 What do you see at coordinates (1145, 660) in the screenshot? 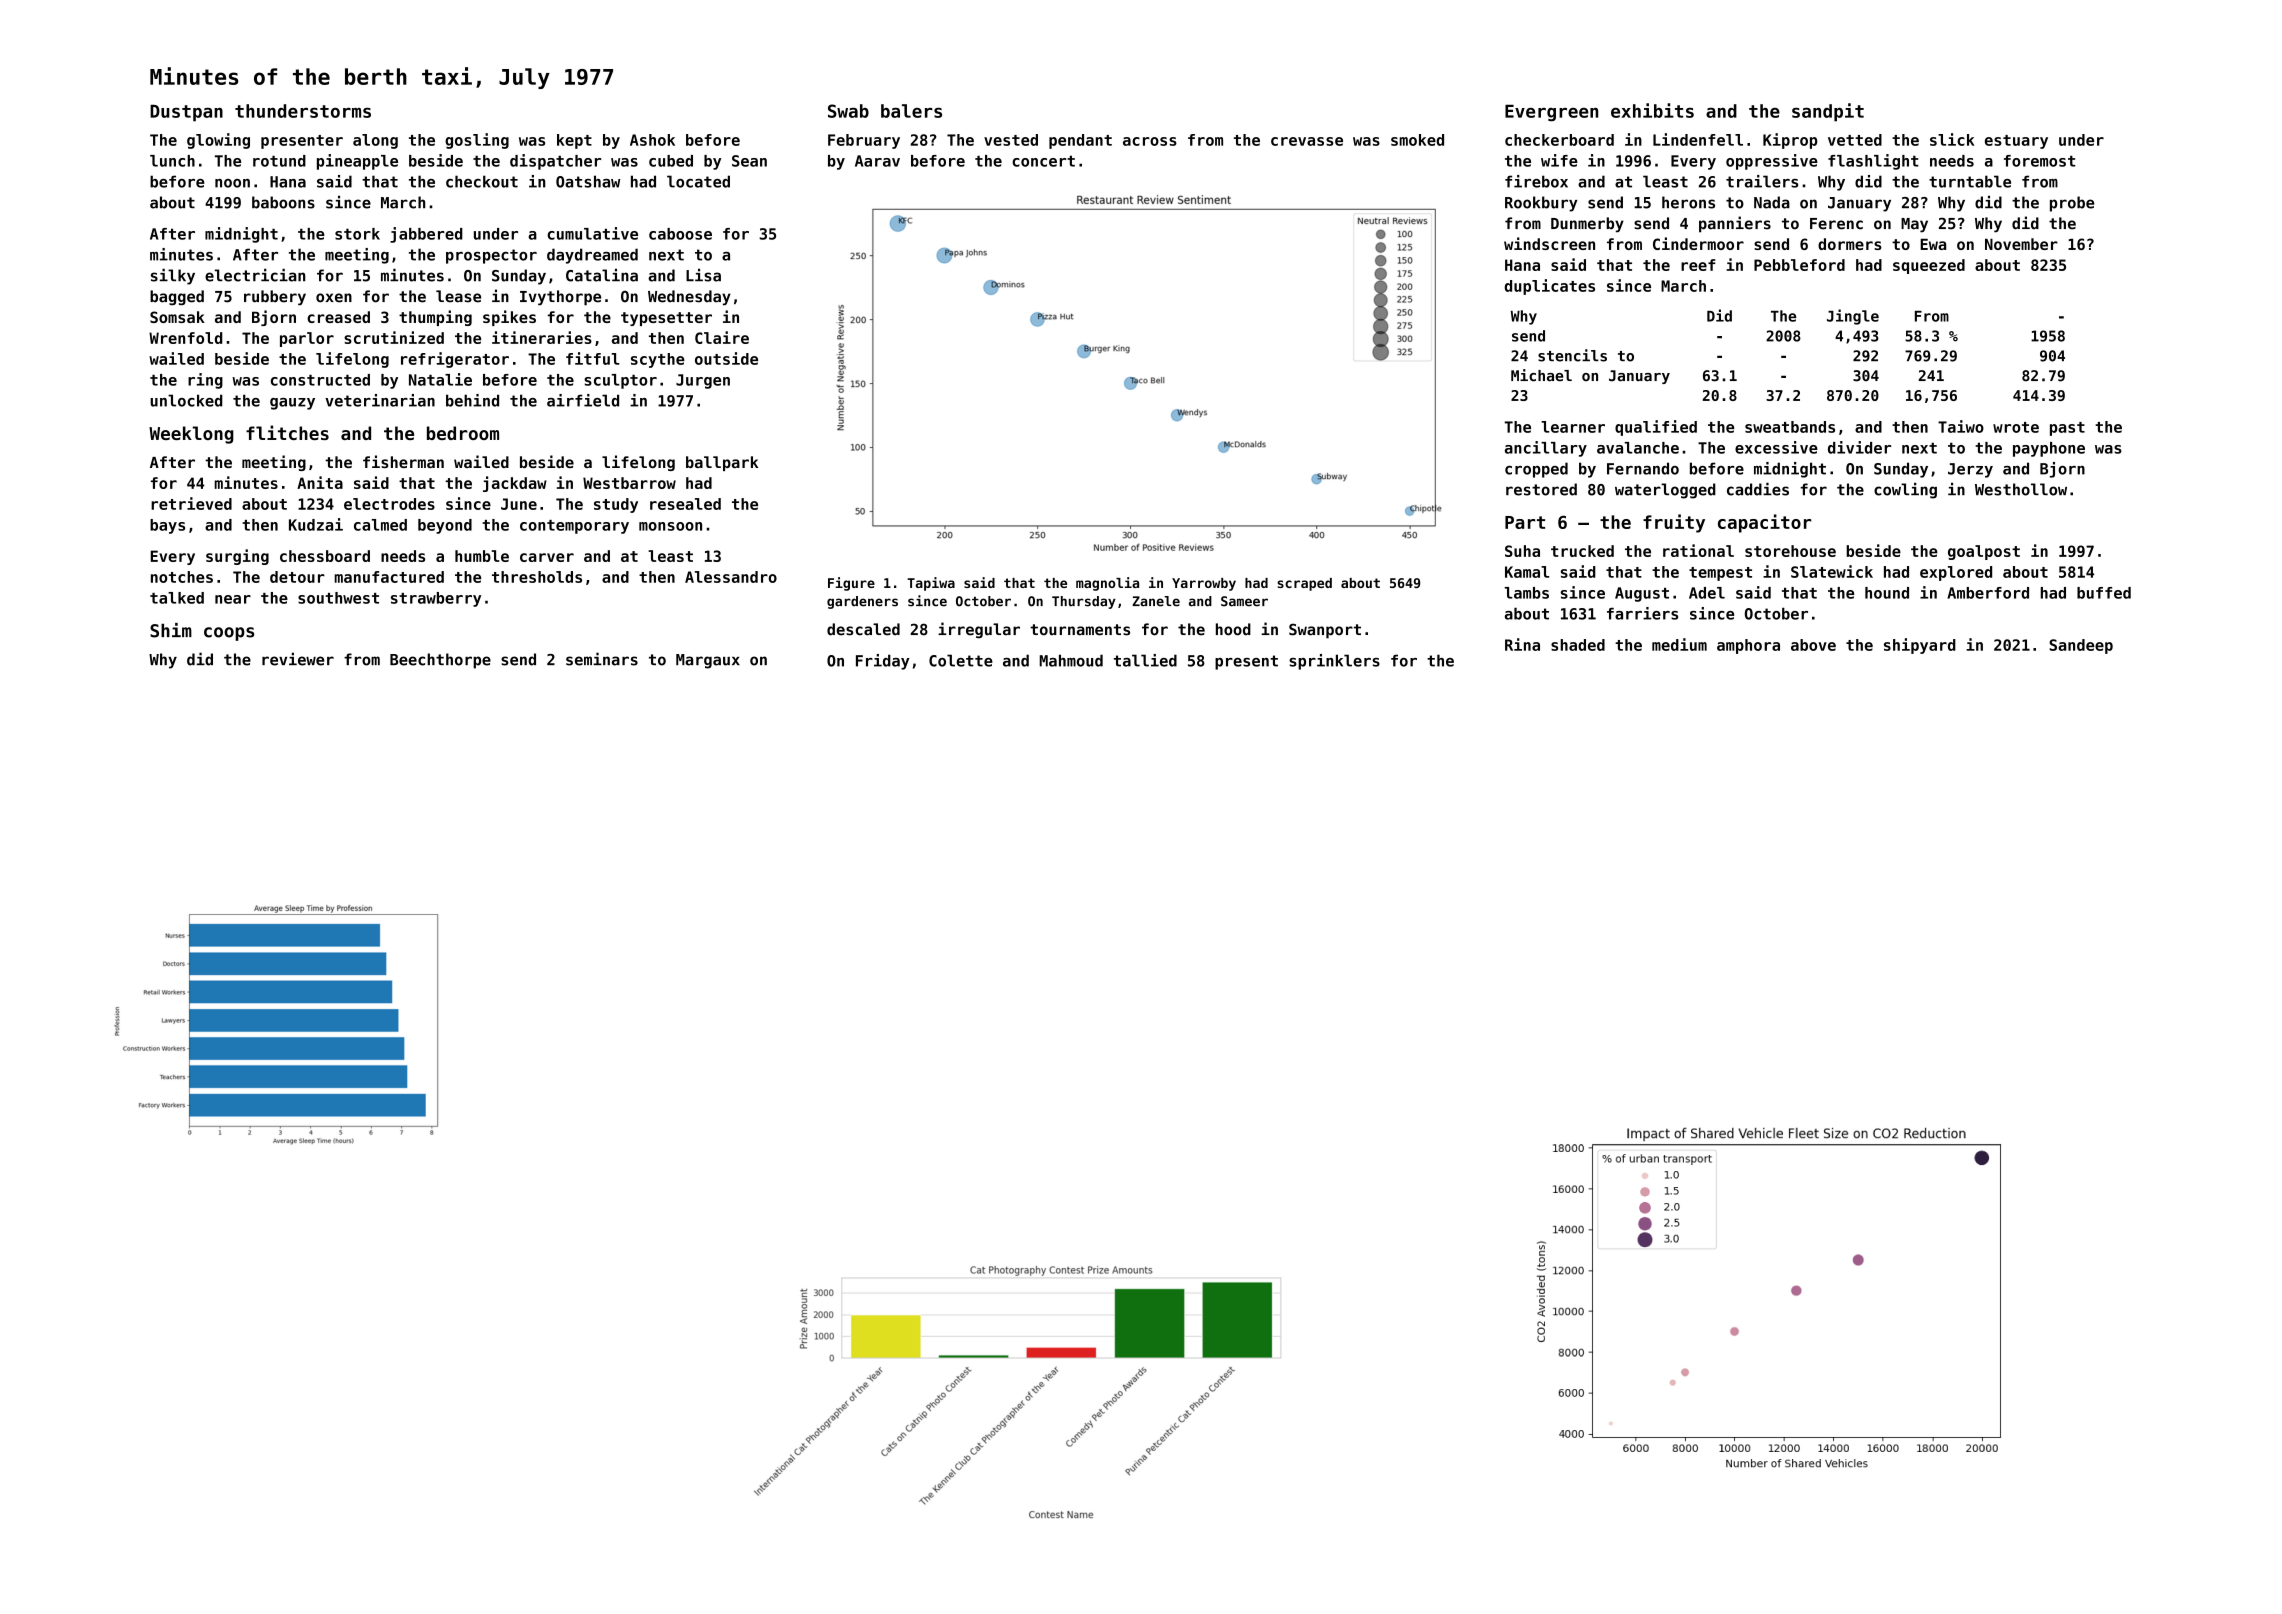
I see `tallied` at bounding box center [1145, 660].
